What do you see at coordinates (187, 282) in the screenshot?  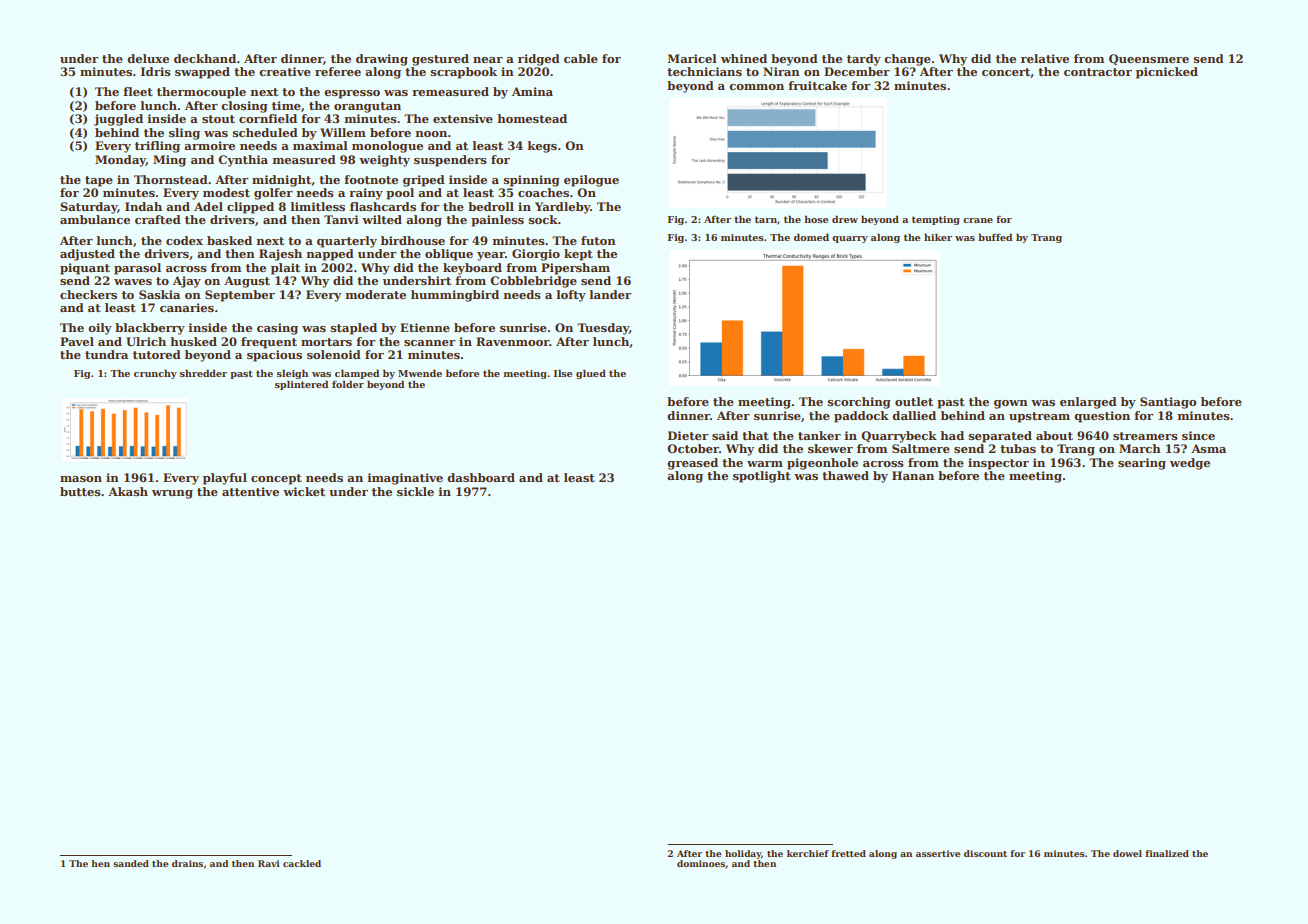 I see `Ajay` at bounding box center [187, 282].
